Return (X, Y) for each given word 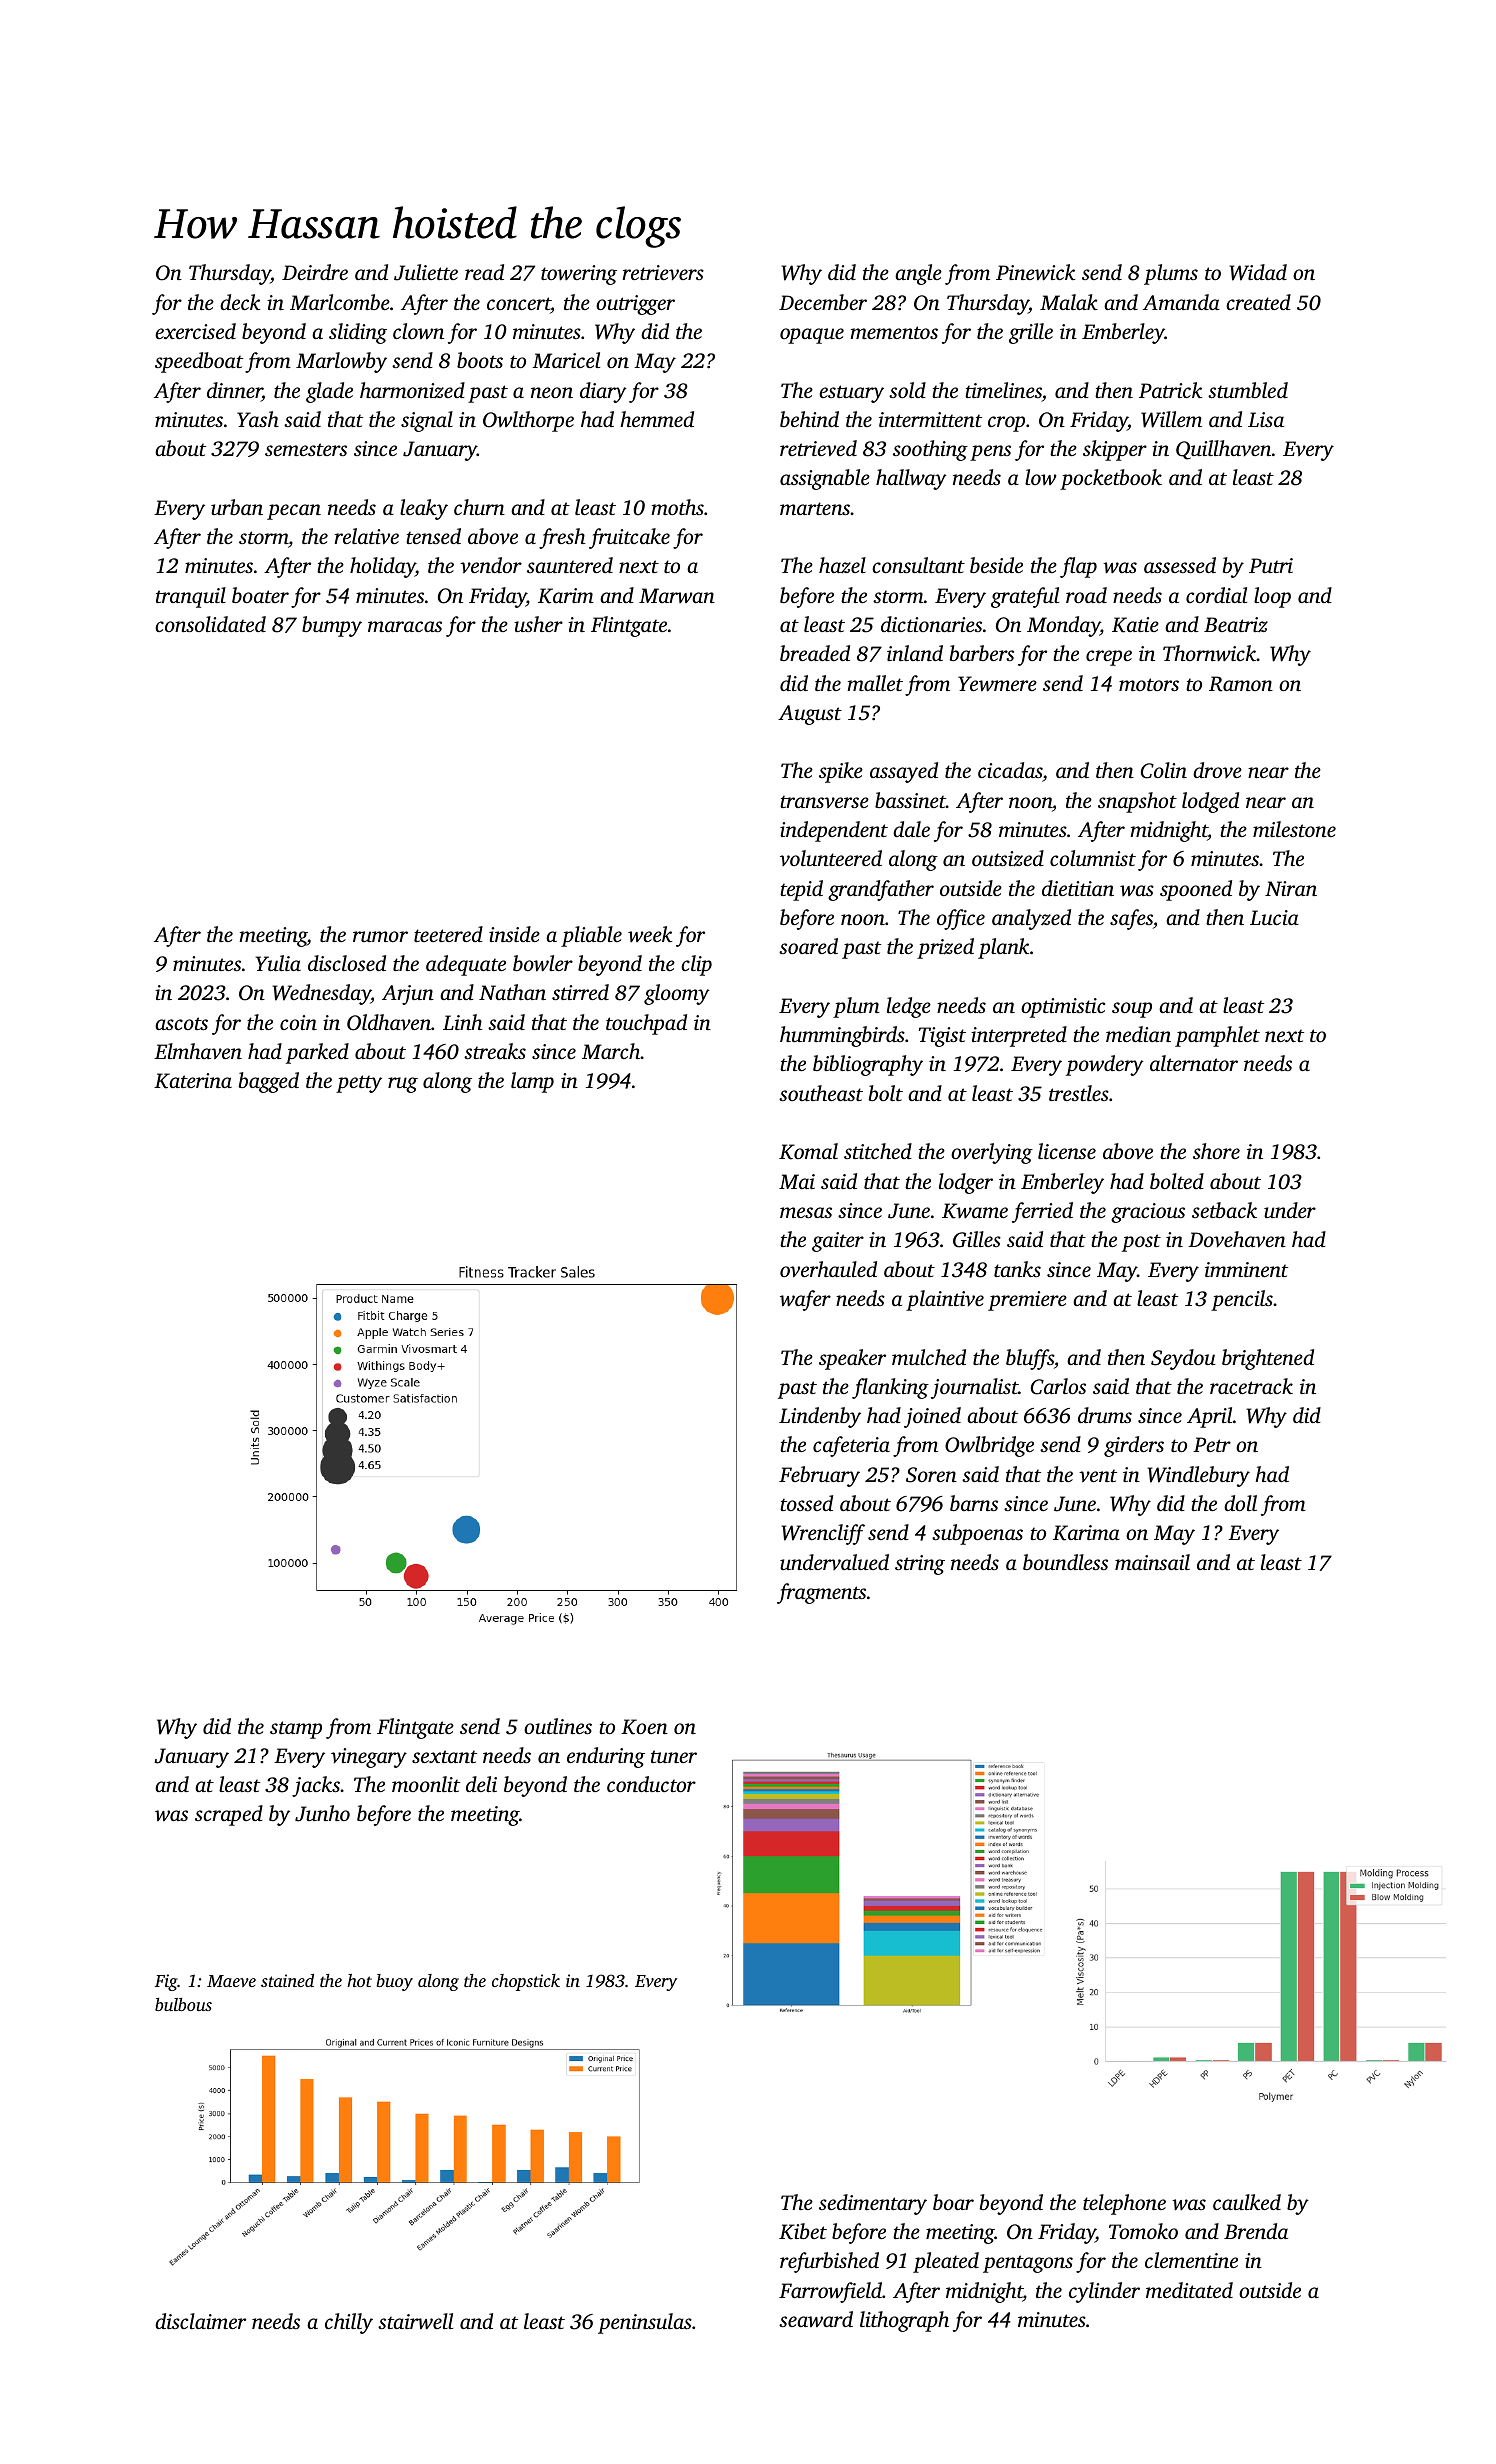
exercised (195, 331)
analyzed (1031, 919)
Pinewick (1035, 272)
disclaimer (200, 2321)
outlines (558, 1726)
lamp (532, 1082)
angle (918, 274)
